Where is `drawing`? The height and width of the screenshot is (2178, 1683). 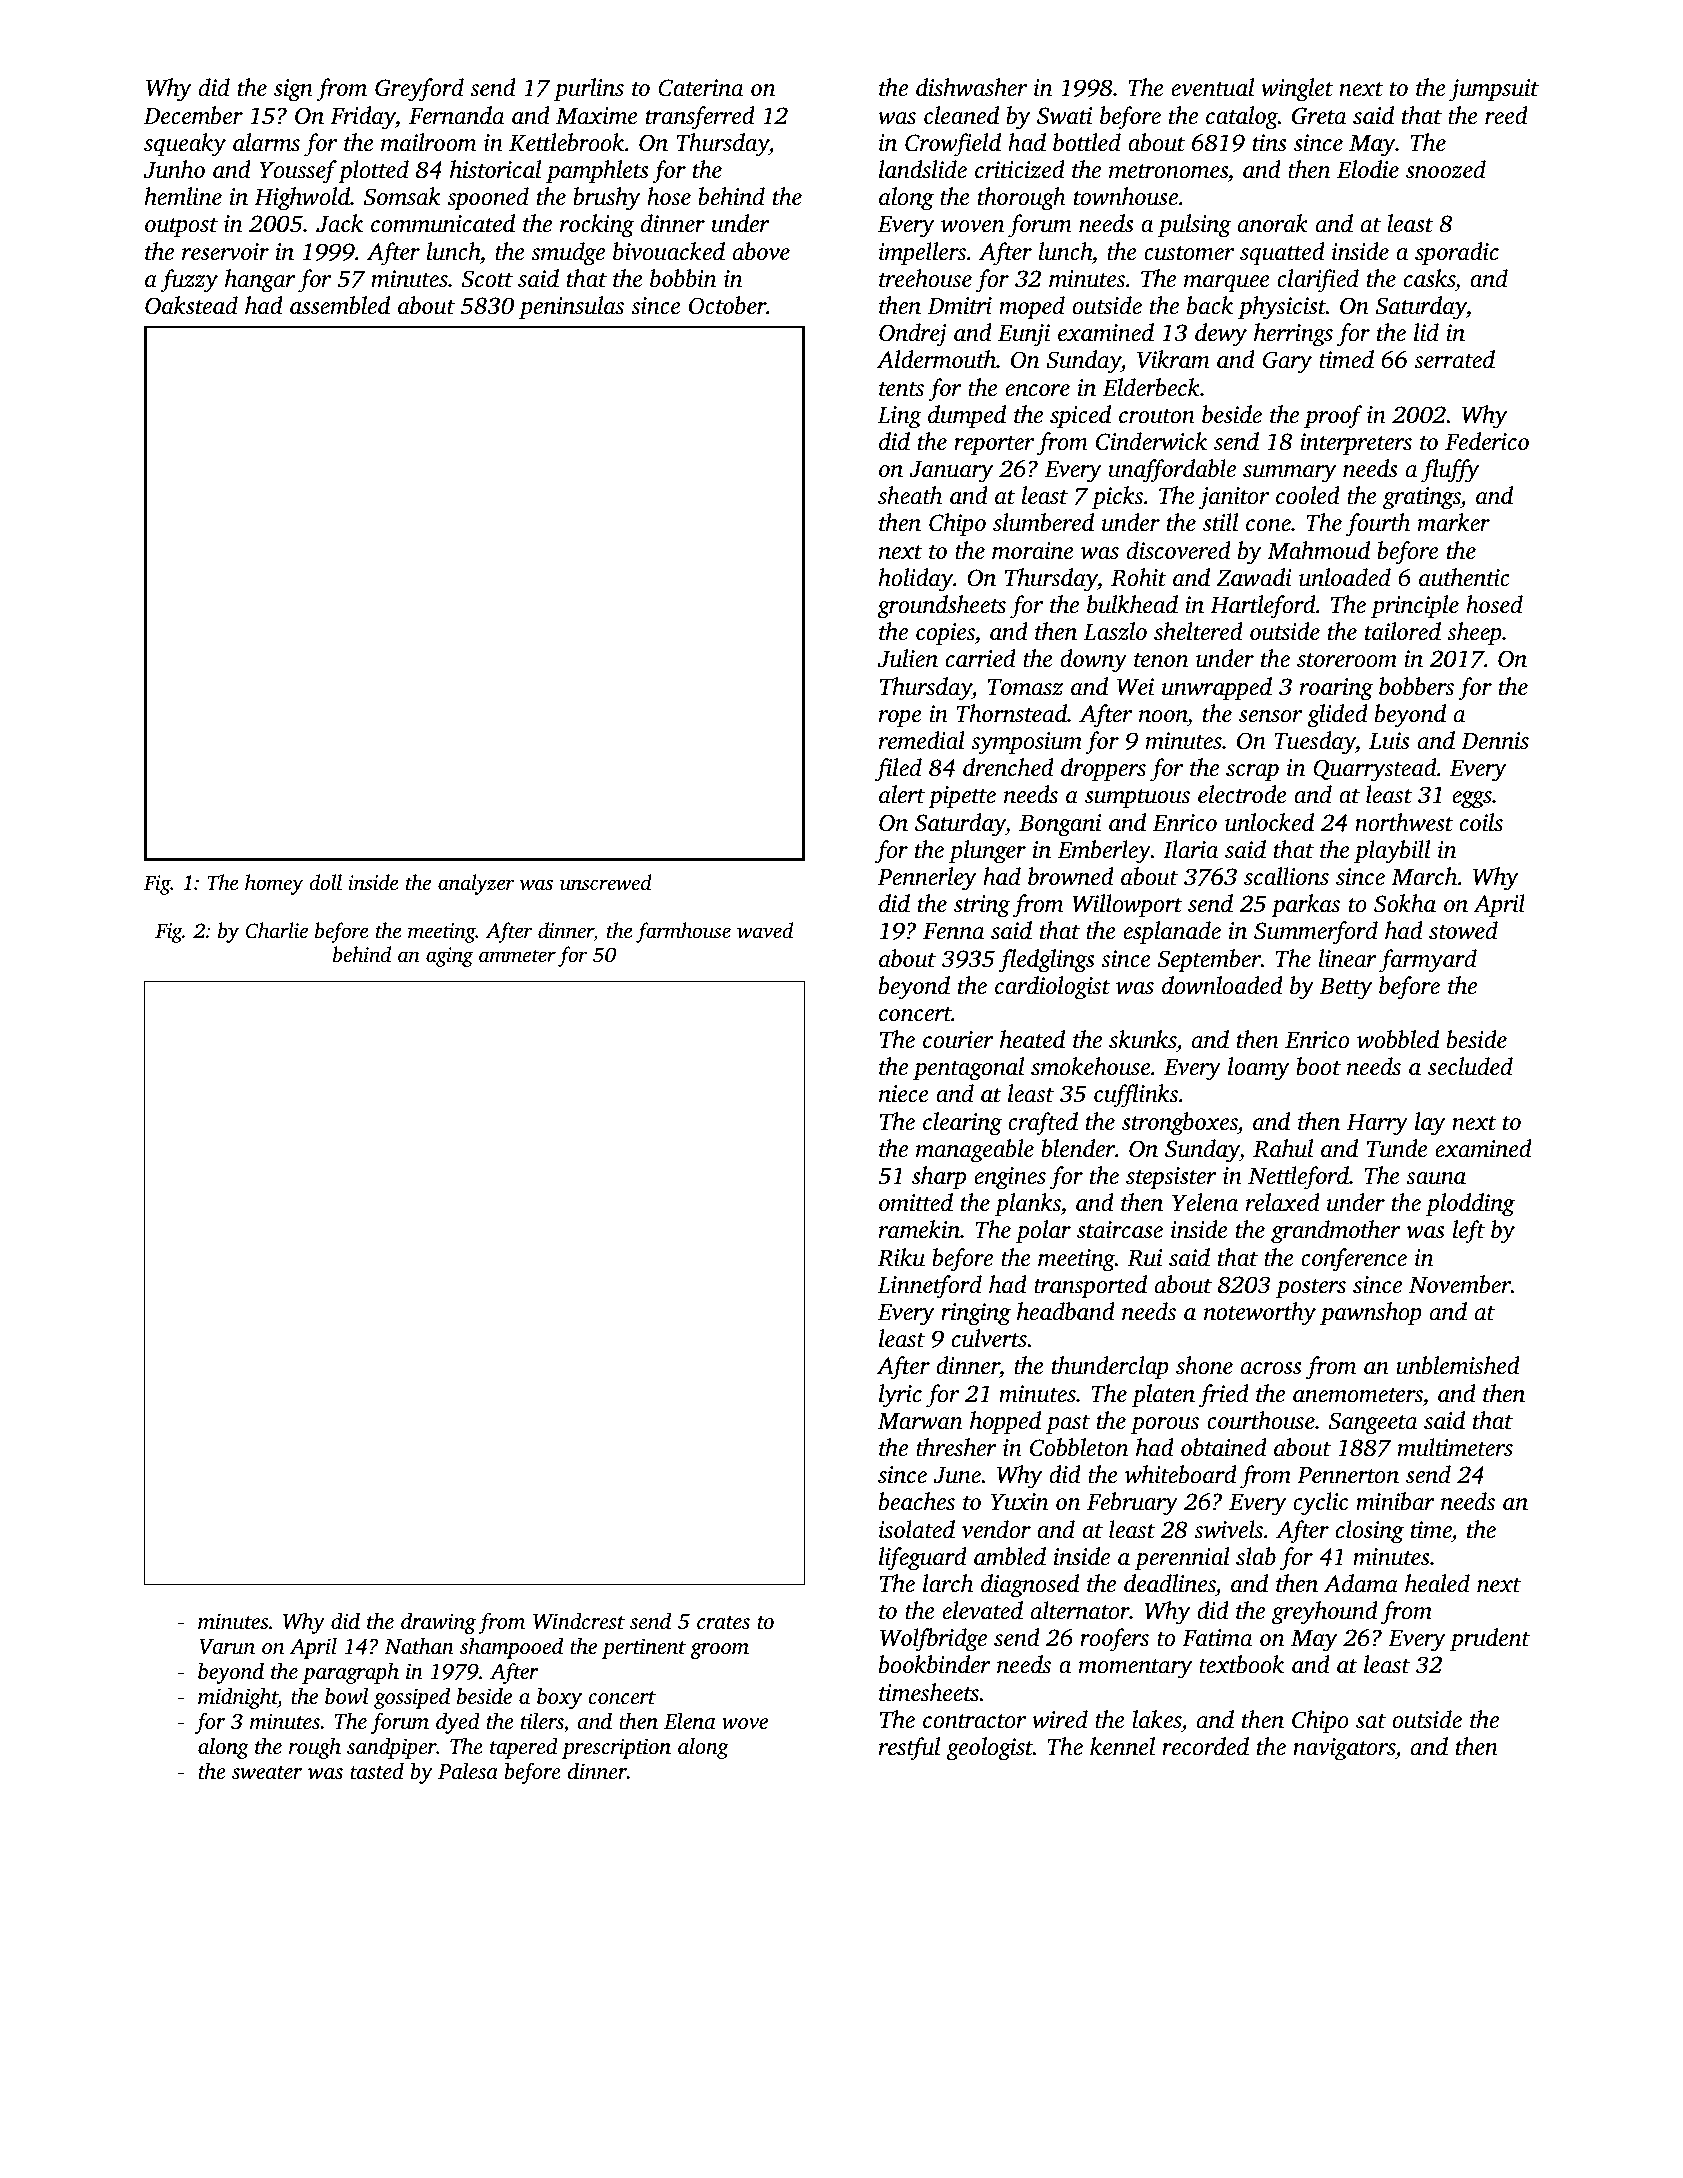 drawing is located at coordinates (438, 1623).
